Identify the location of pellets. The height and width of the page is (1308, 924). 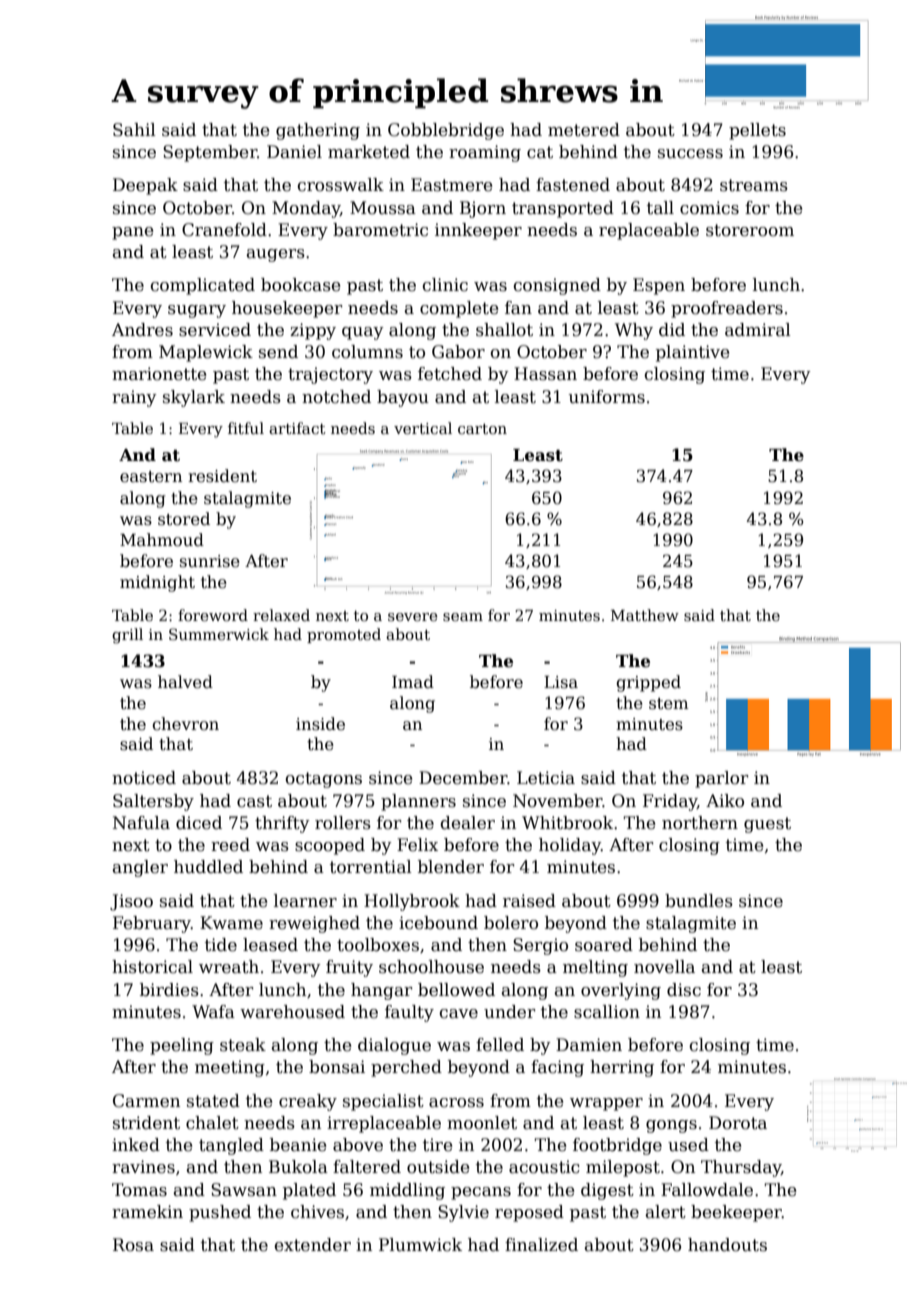
(757, 131).
